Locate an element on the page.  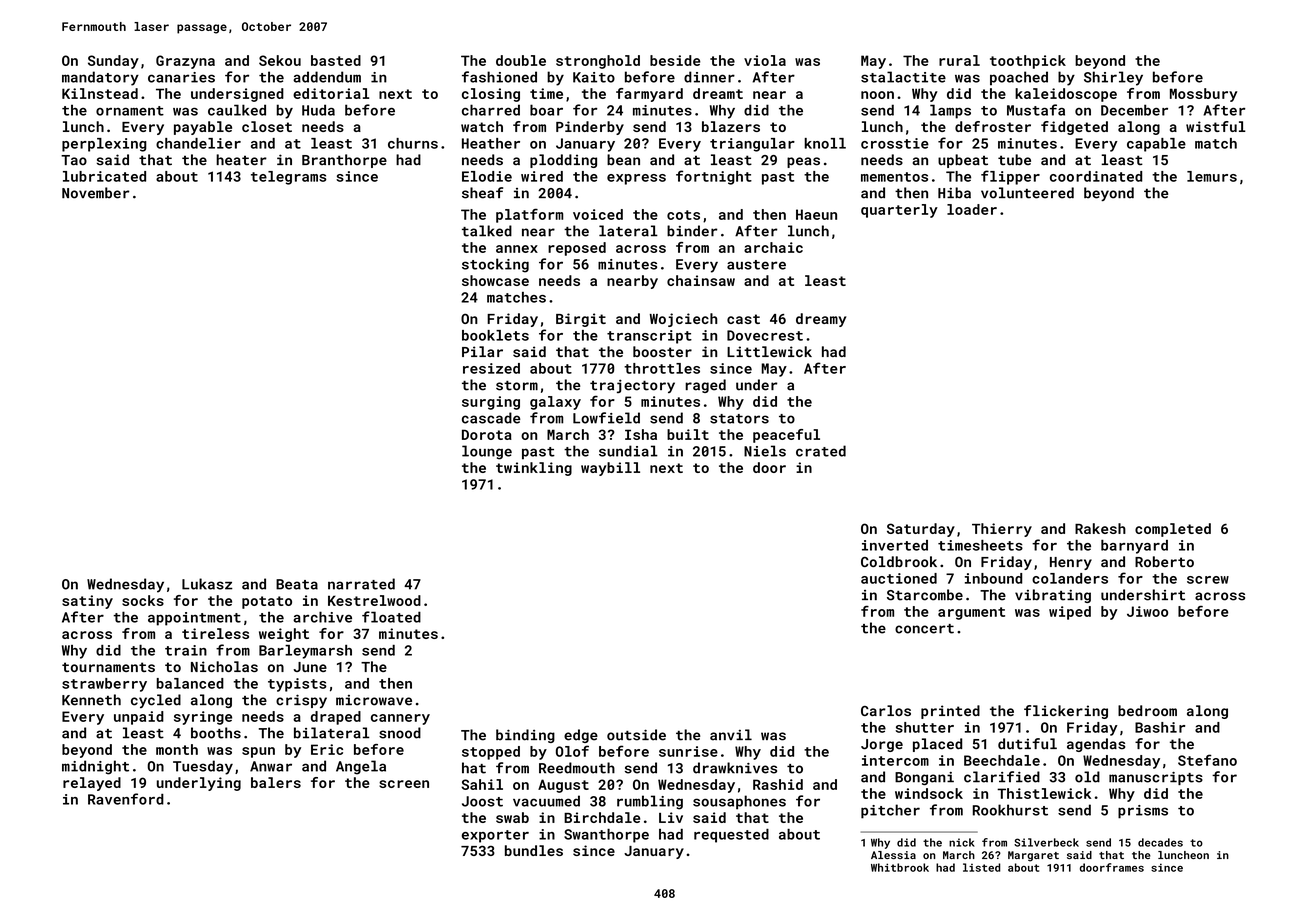
Jiwoo is located at coordinates (1147, 611).
